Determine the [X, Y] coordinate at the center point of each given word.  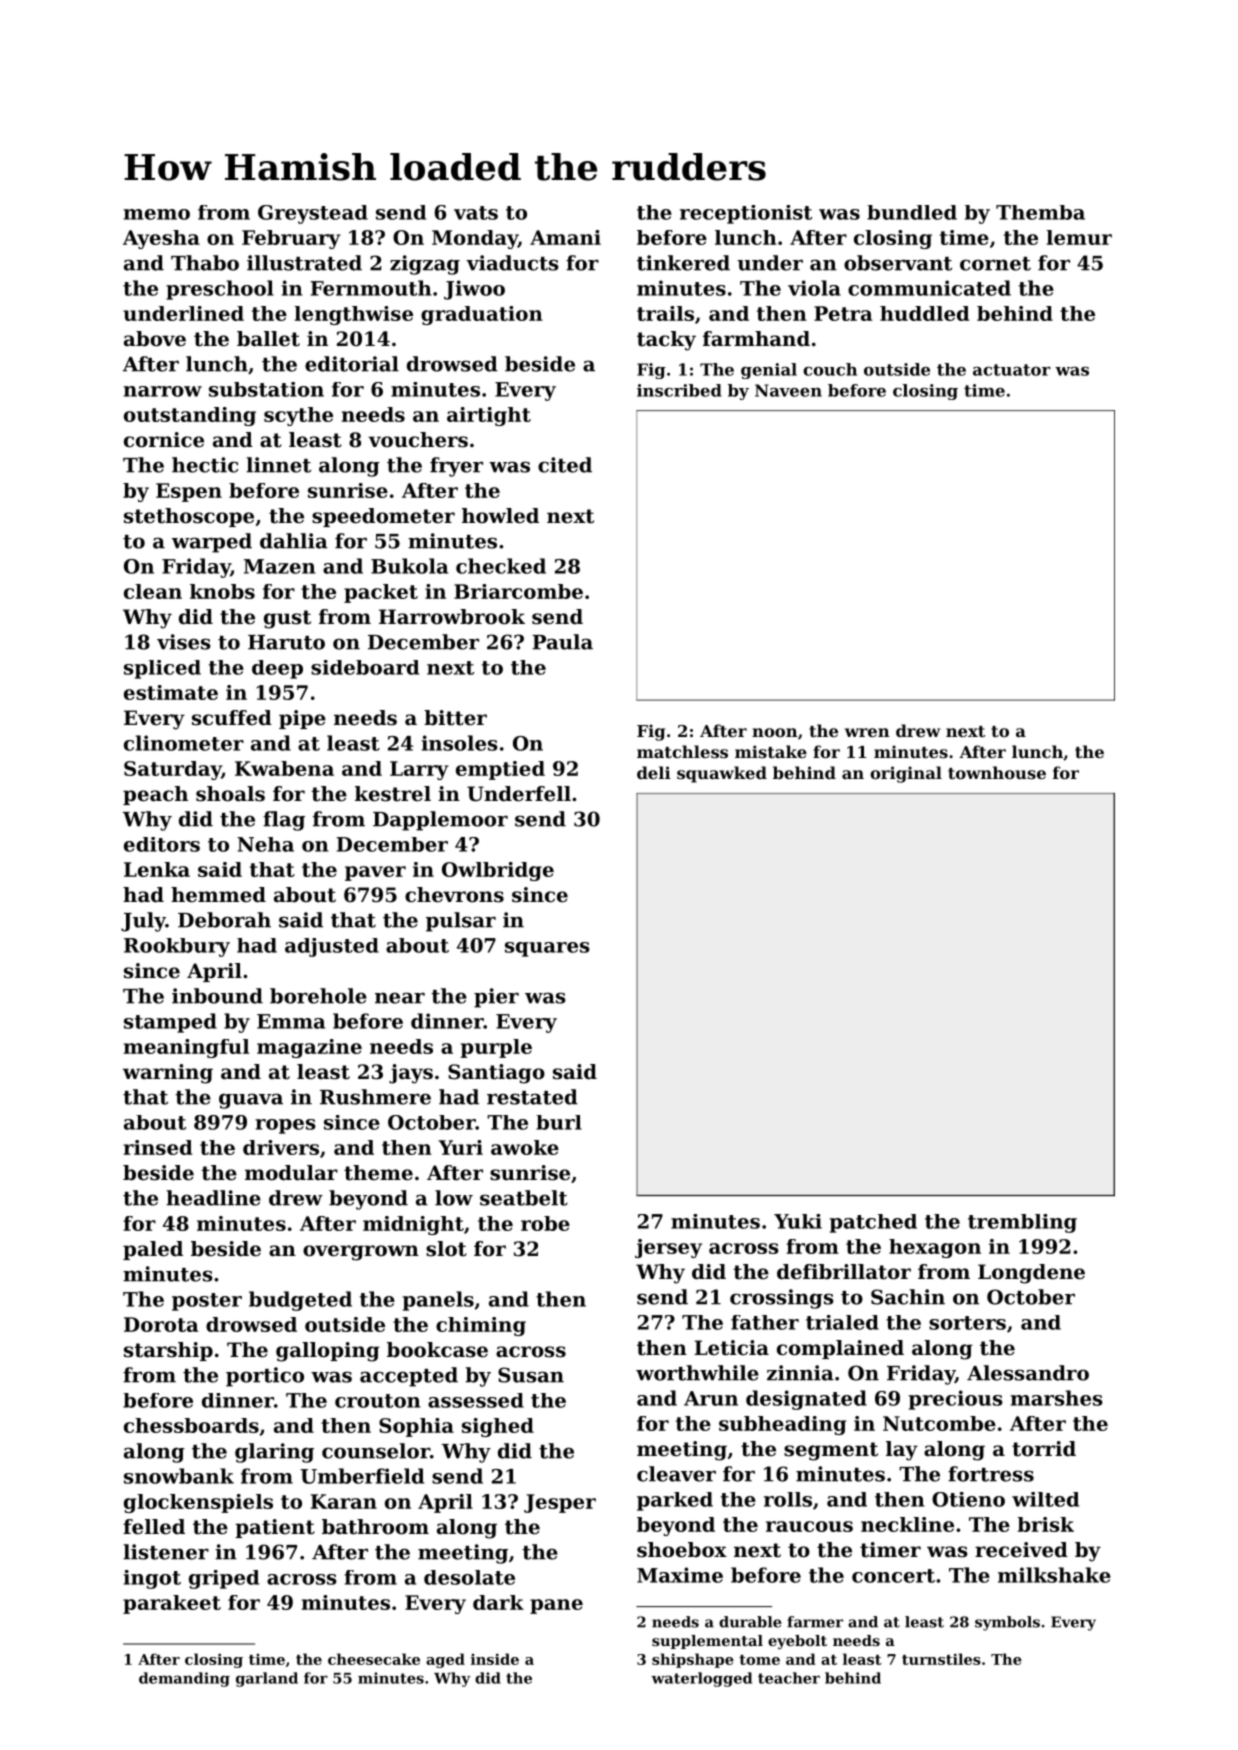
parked [675, 1501]
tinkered [683, 263]
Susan [531, 1375]
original [906, 774]
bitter [455, 718]
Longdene [1031, 1274]
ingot [152, 1579]
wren [867, 732]
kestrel [393, 794]
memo [157, 214]
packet [381, 593]
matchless [682, 751]
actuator [1012, 370]
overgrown [361, 1253]
